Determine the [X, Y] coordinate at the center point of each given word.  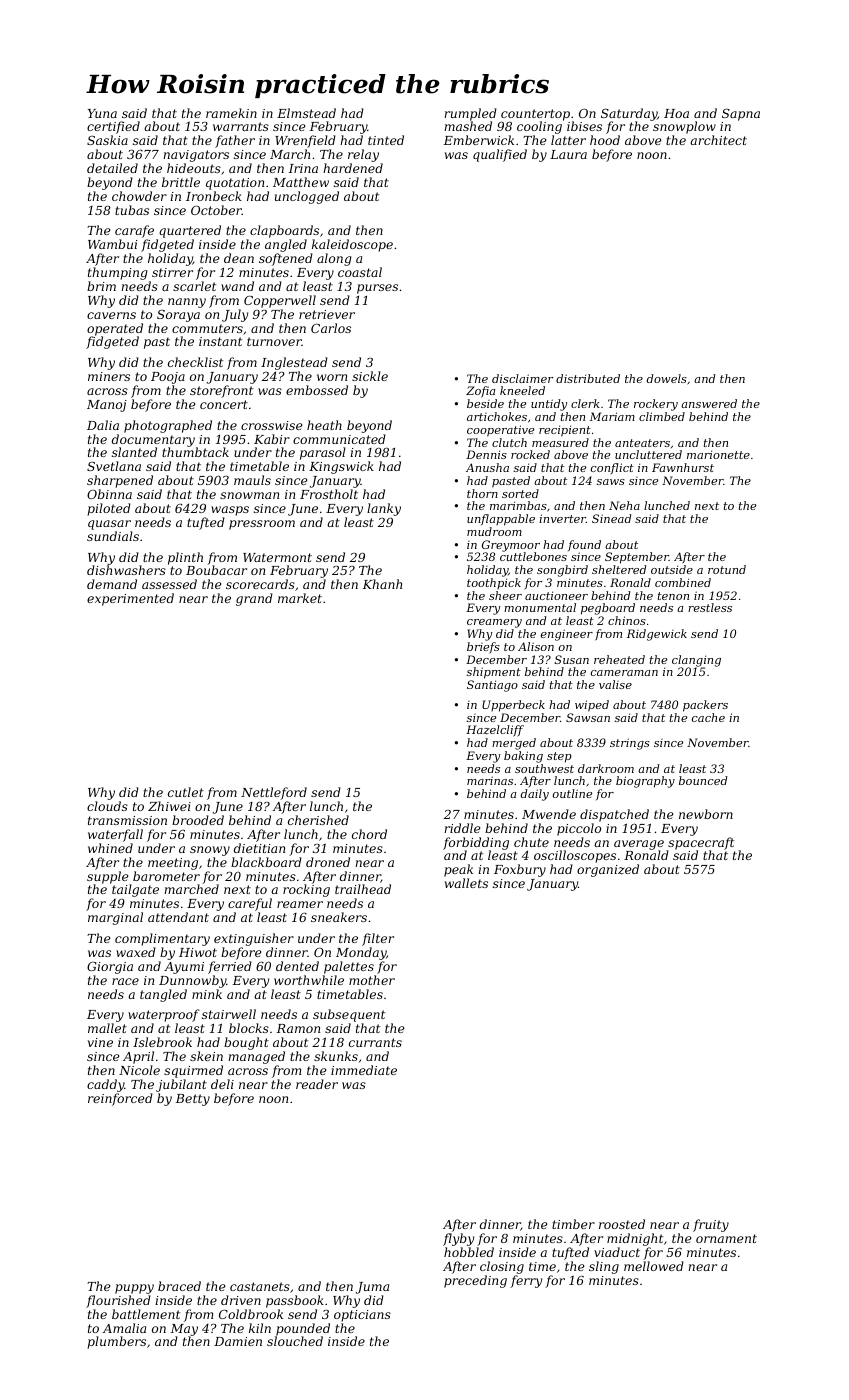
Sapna [741, 114]
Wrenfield [305, 141]
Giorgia [110, 968]
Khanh [382, 584]
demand [112, 584]
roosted [622, 1224]
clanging [696, 661]
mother [372, 980]
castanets [260, 1286]
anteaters [642, 443]
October [216, 210]
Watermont [277, 557]
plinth [185, 558]
